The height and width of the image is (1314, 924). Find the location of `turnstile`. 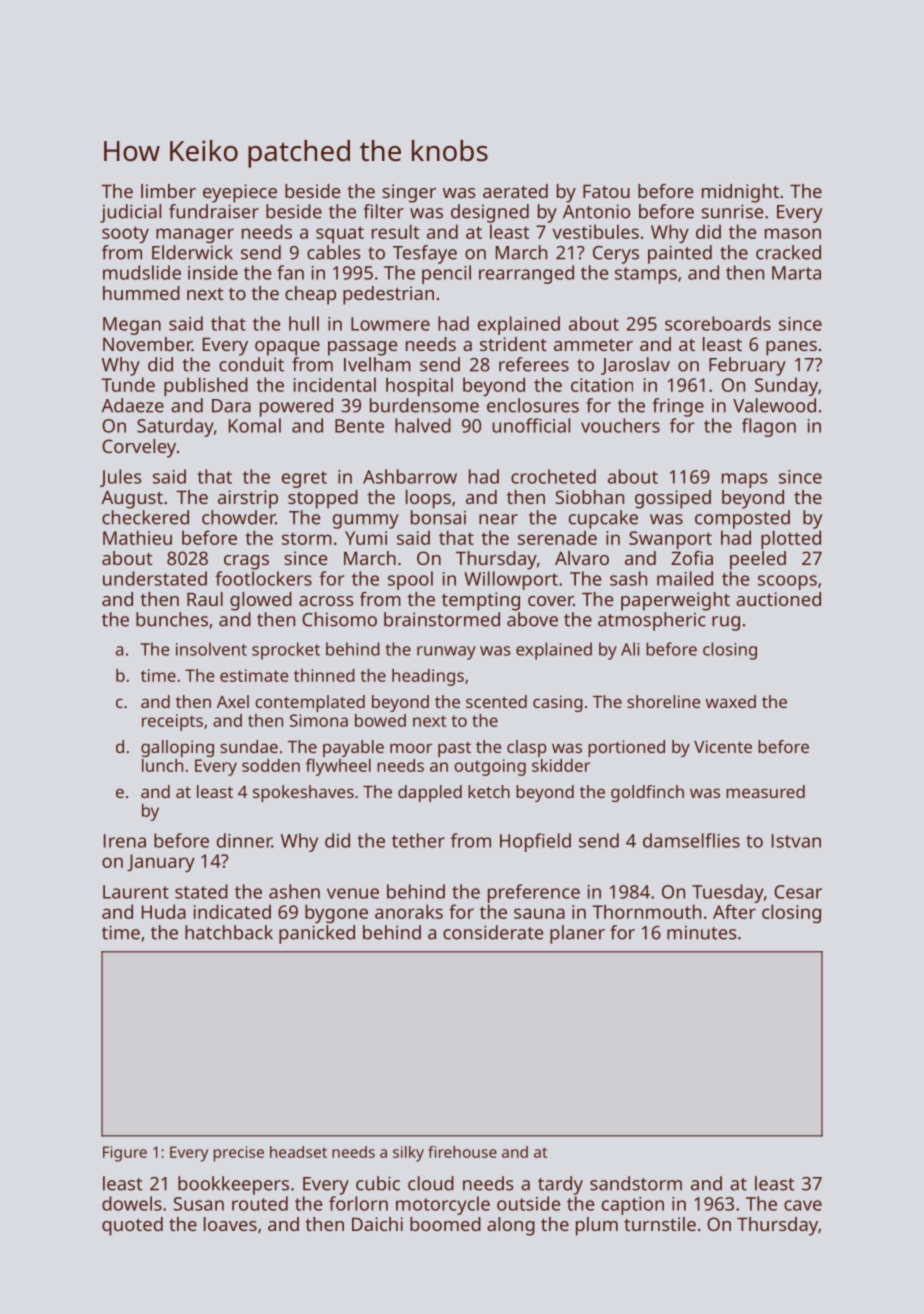

turnstile is located at coordinates (660, 1224).
